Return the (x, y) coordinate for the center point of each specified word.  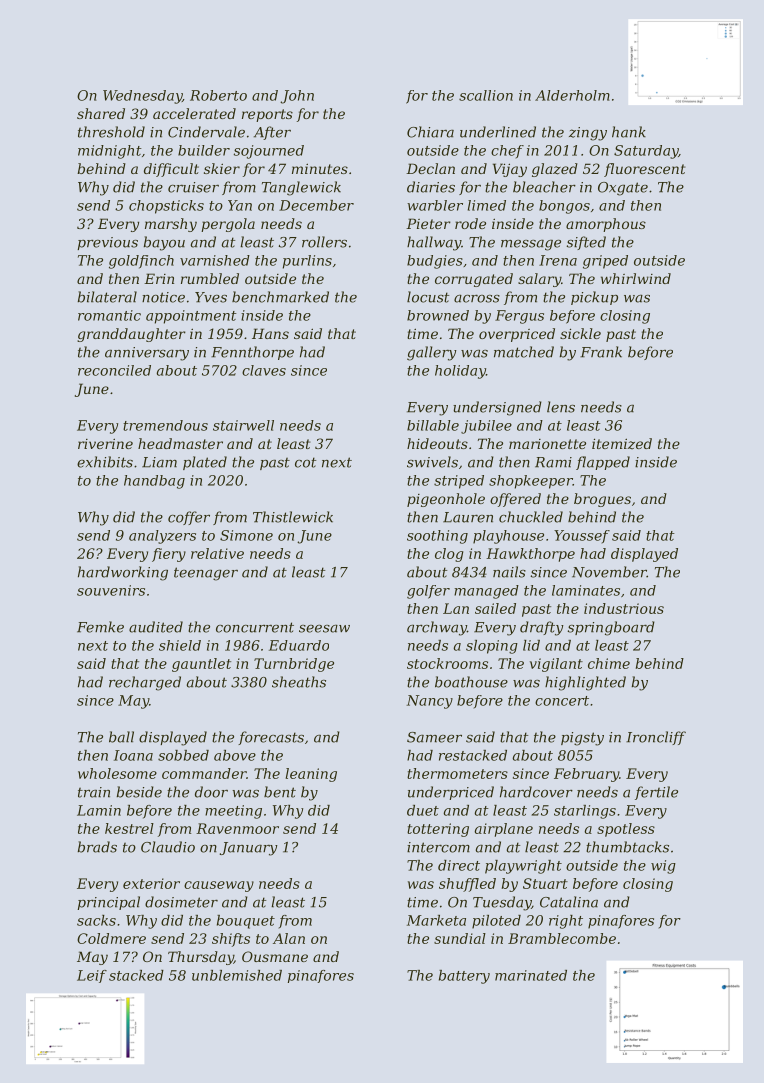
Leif (92, 976)
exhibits (105, 462)
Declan (430, 168)
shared (101, 113)
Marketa (436, 920)
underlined (498, 132)
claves (264, 370)
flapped (603, 463)
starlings (585, 812)
